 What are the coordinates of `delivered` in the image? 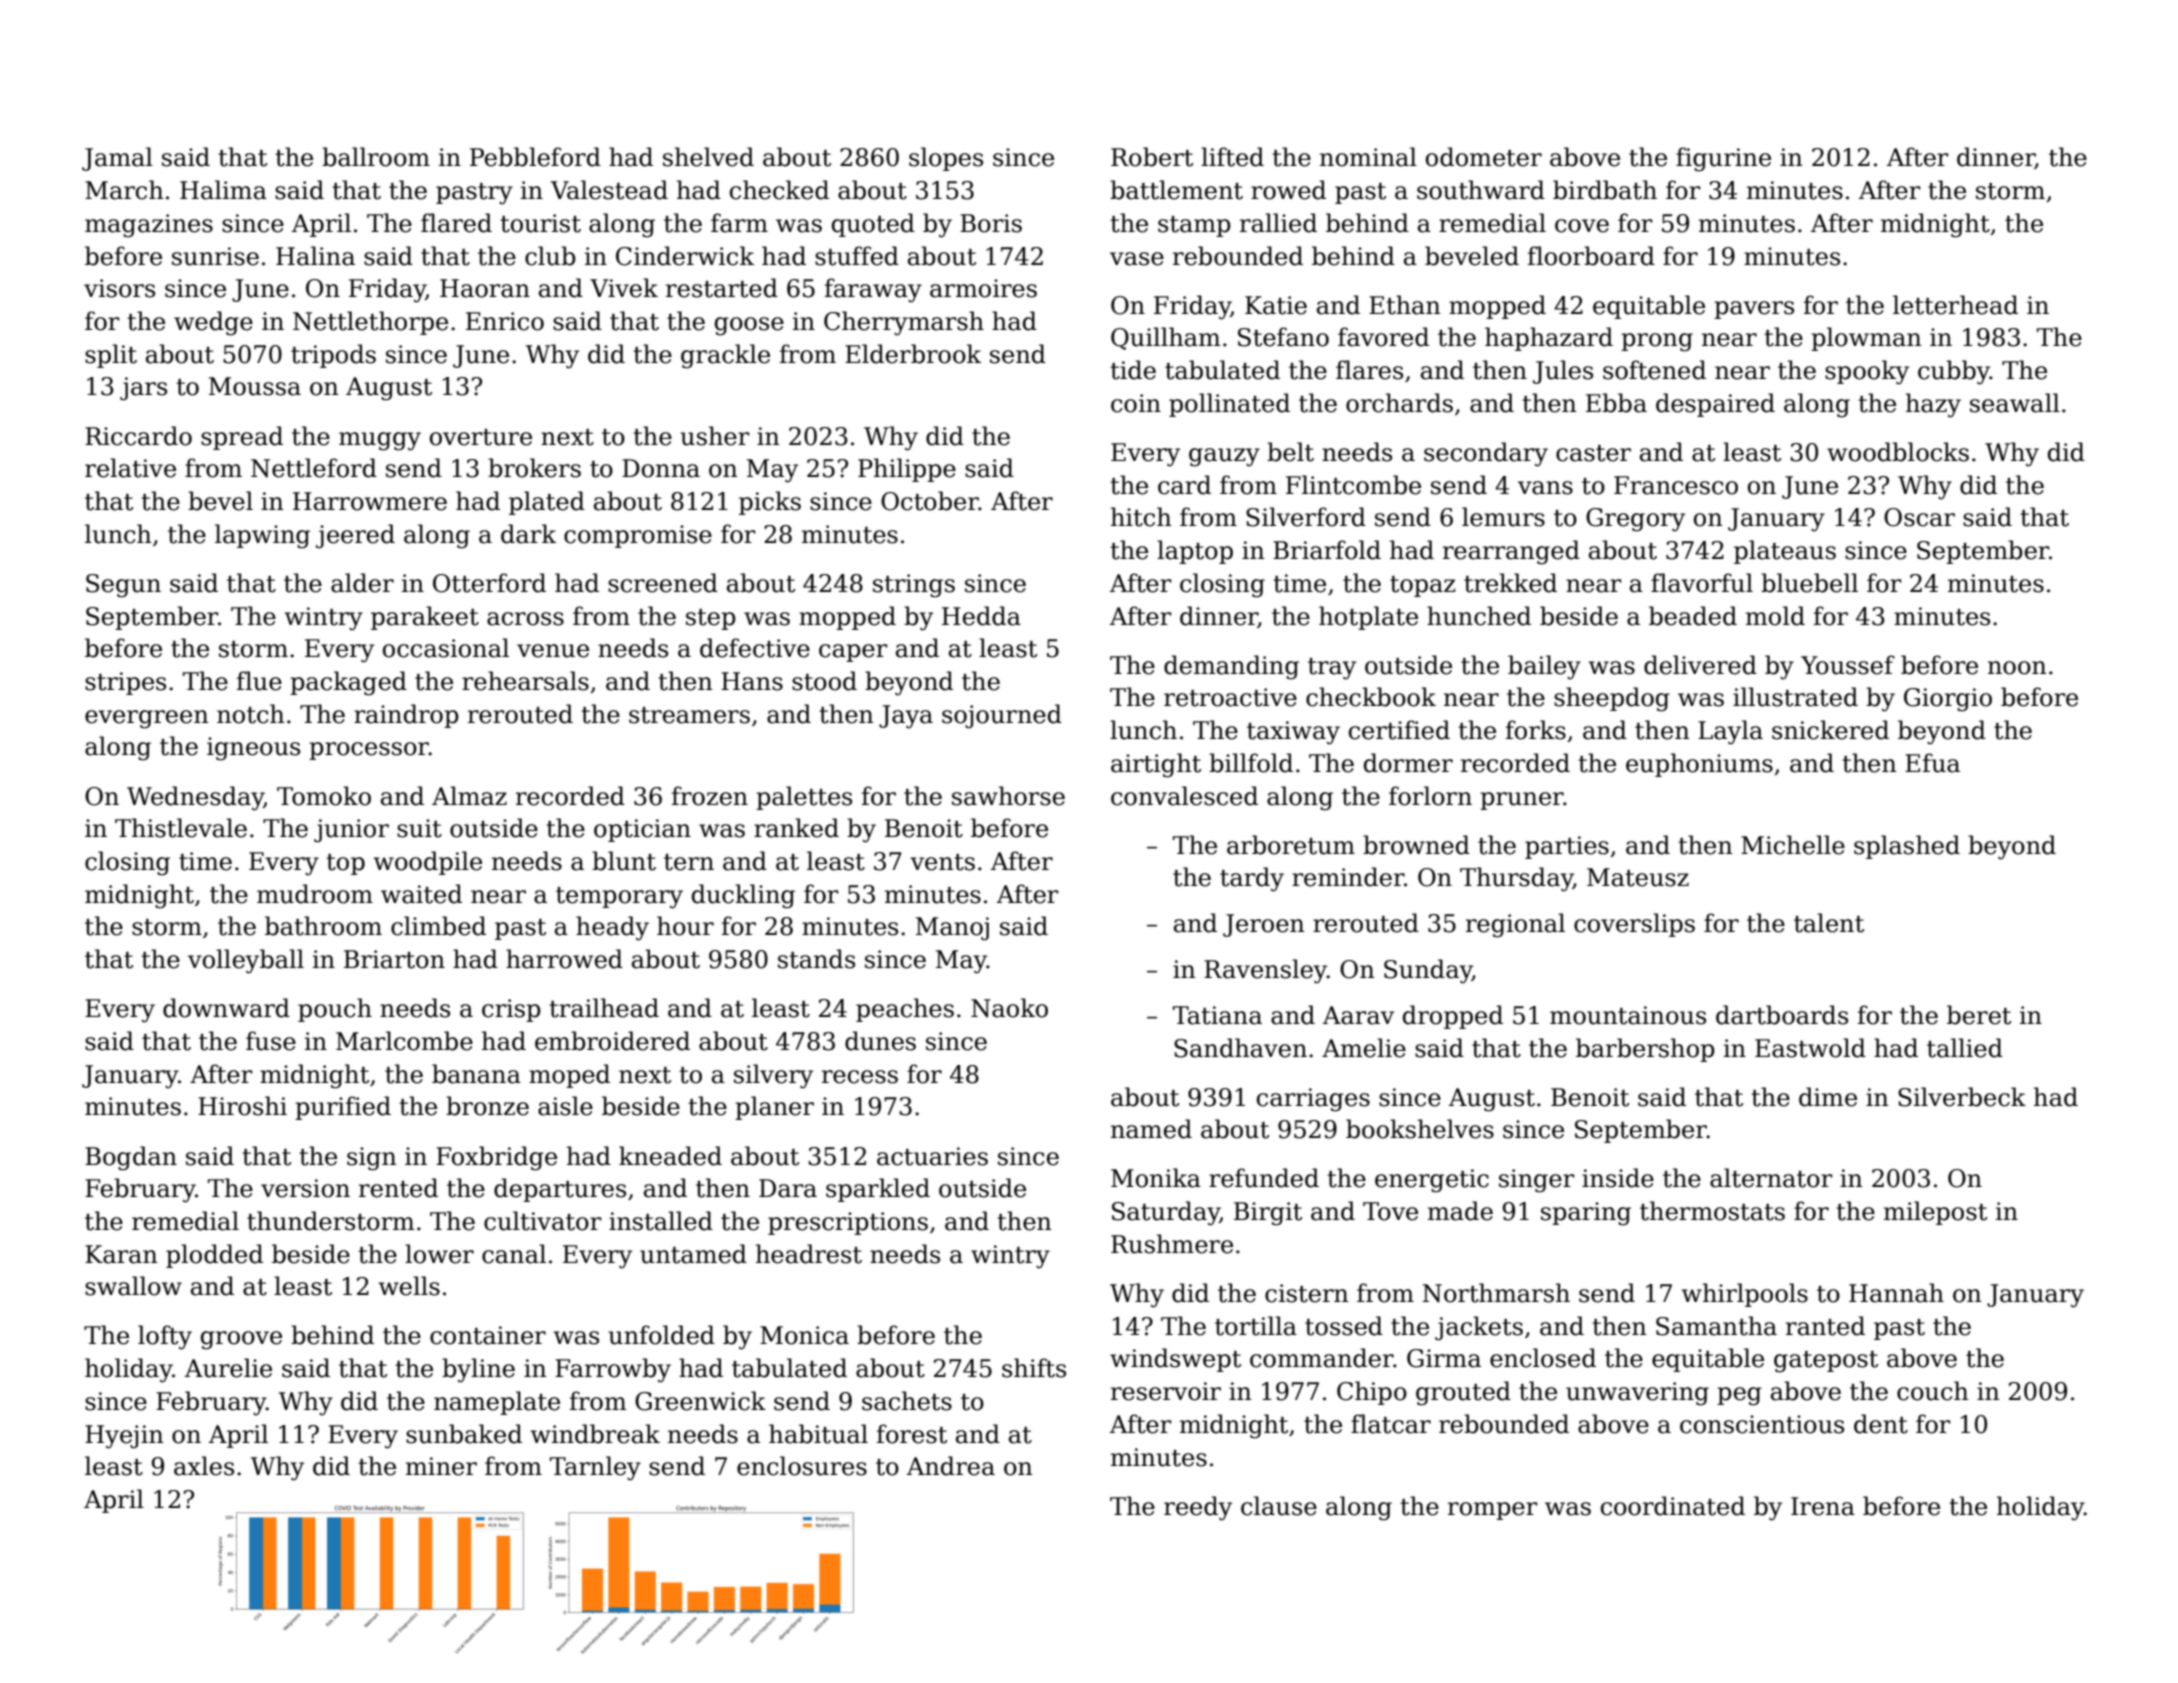 It's located at (1700, 665).
